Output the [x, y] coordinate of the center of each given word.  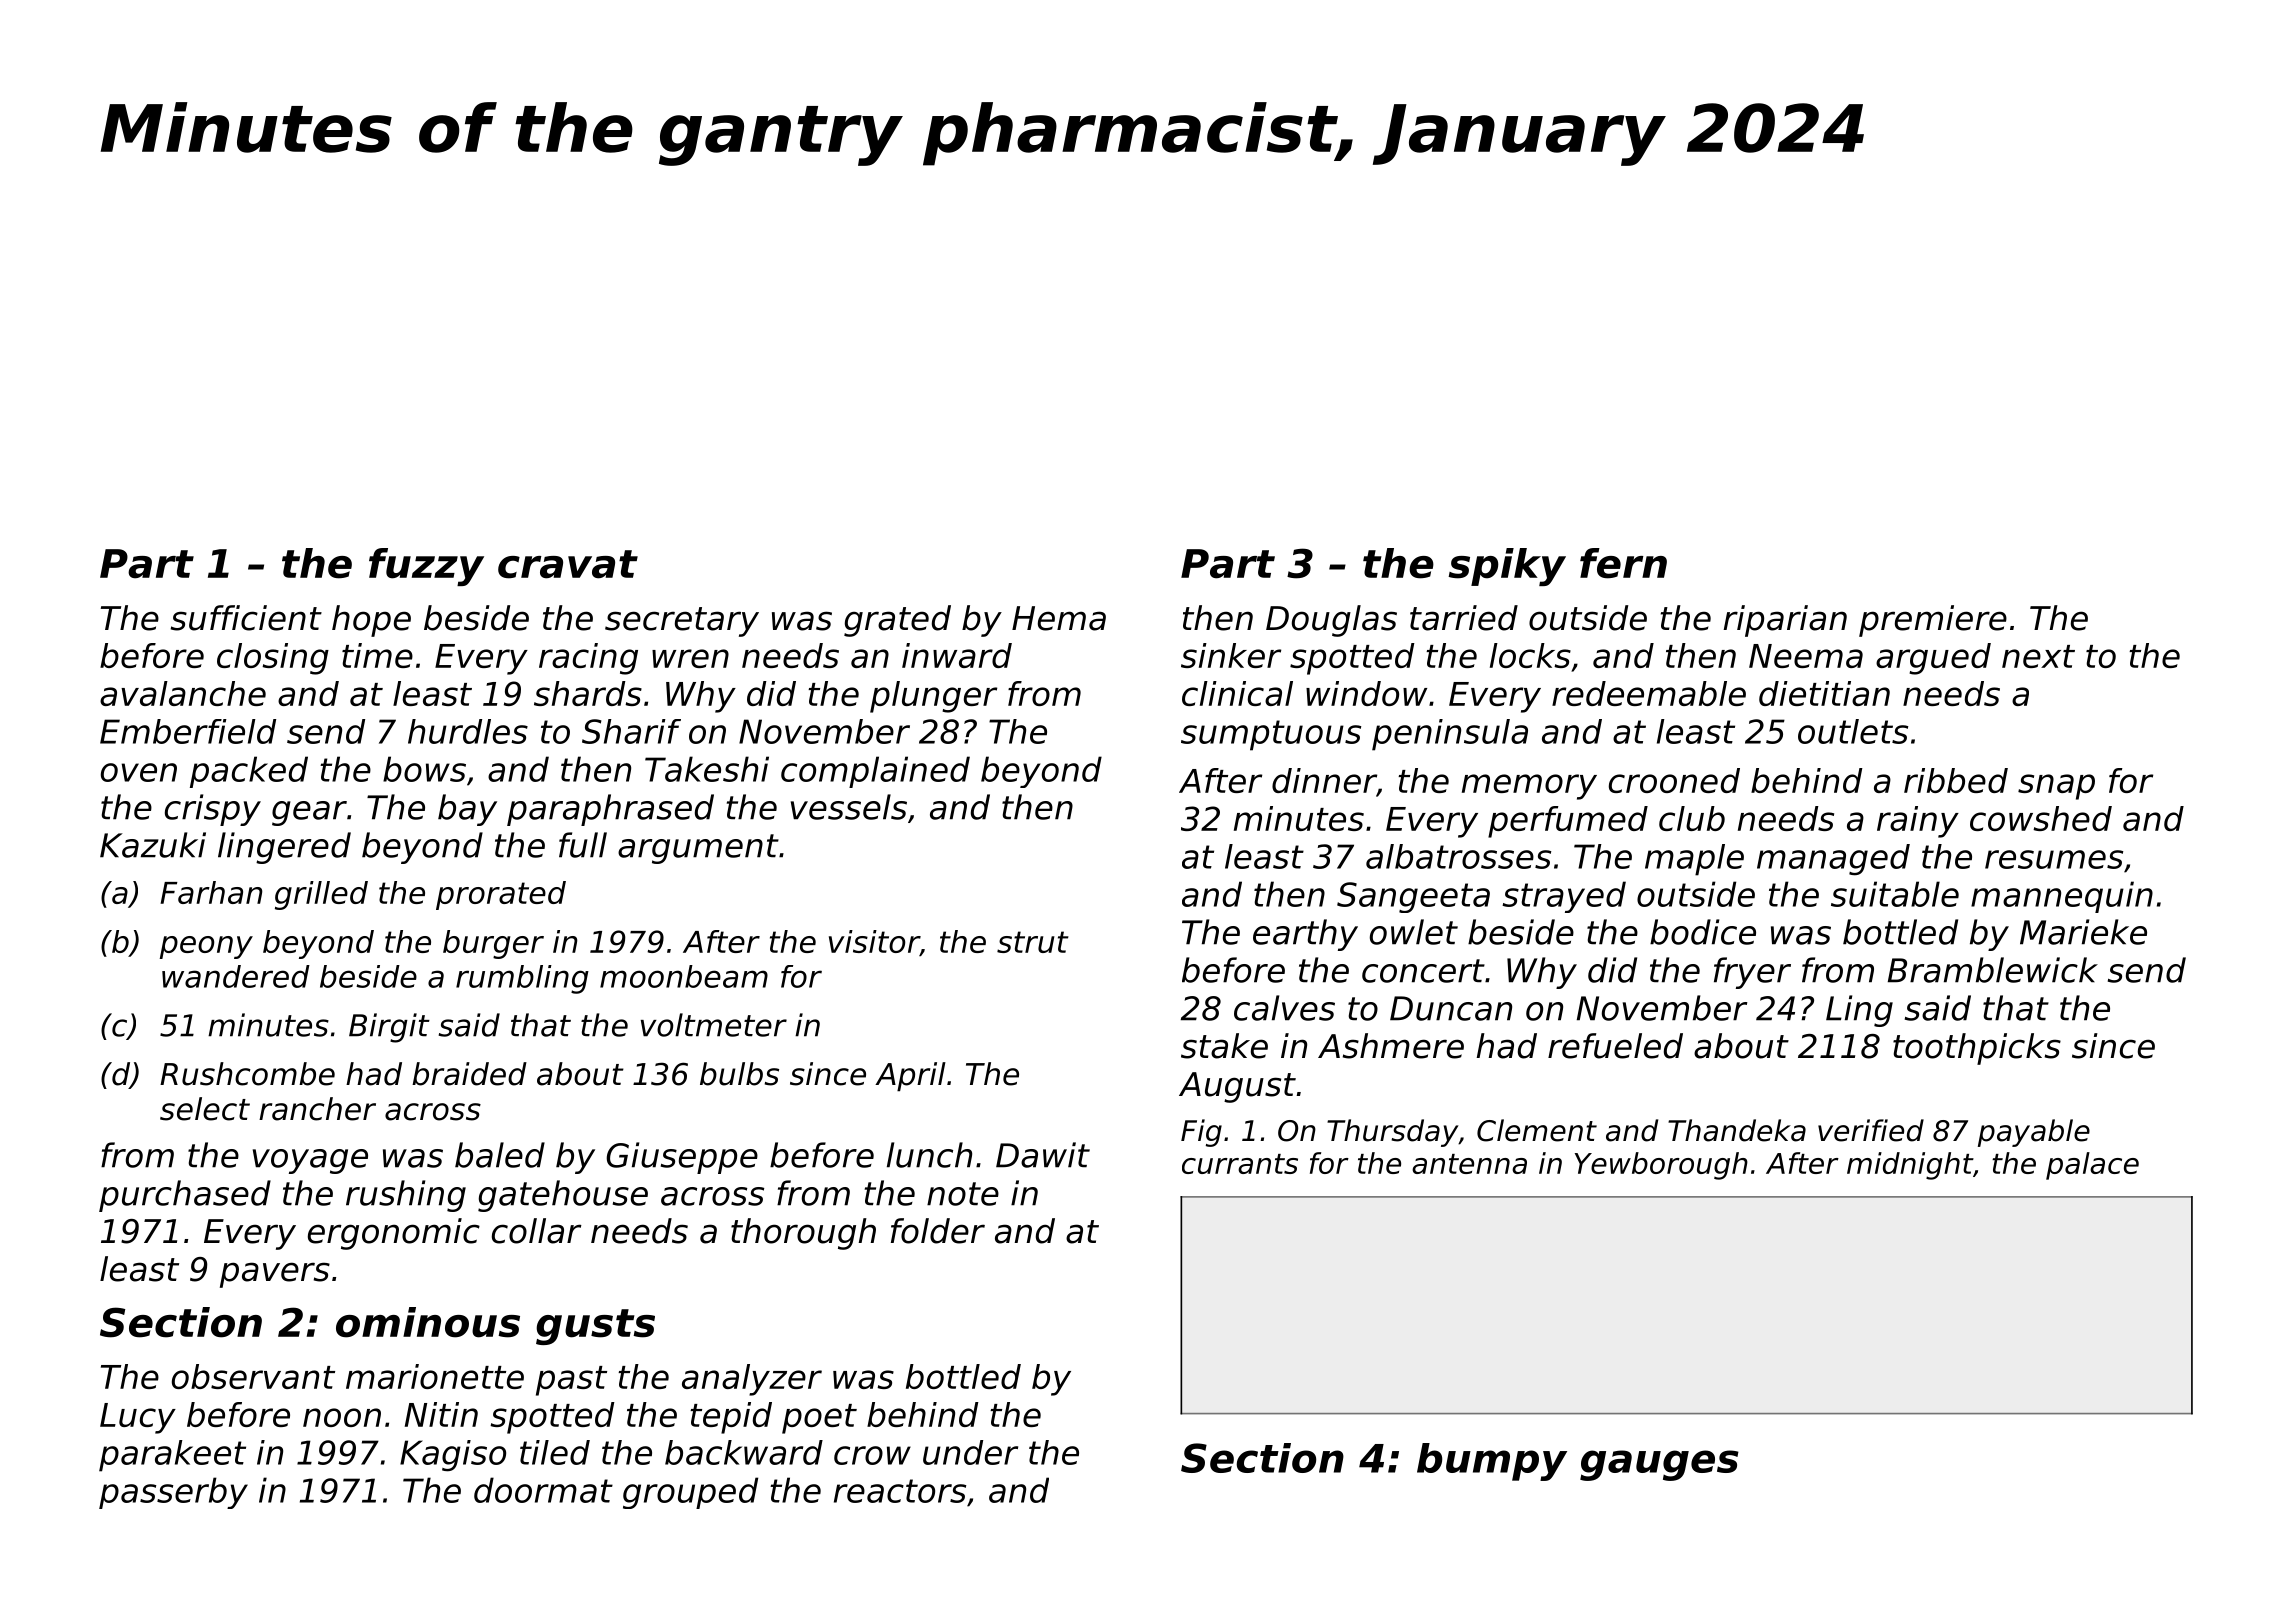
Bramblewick [1993, 970]
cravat [568, 564]
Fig [1201, 1133]
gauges [1659, 1465]
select [205, 1109]
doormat [543, 1490]
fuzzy [426, 567]
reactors [900, 1491]
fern [1623, 563]
